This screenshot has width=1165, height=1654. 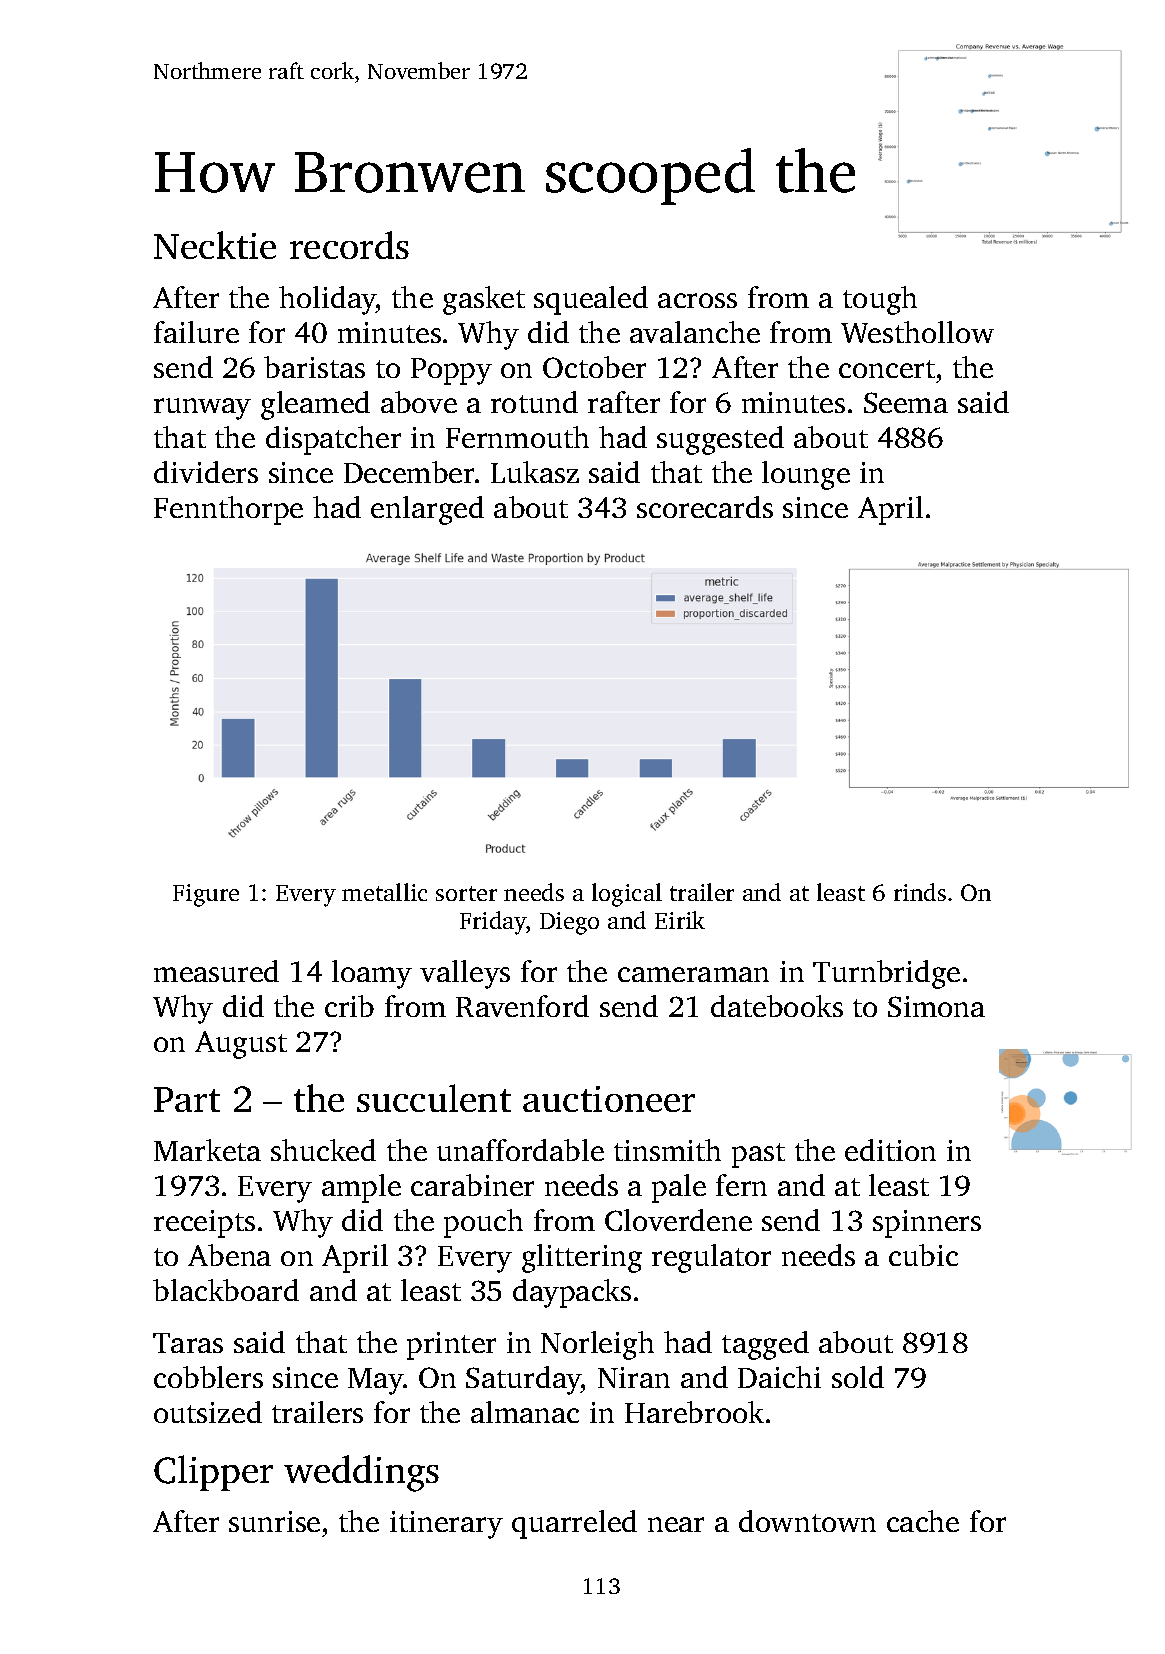 I want to click on across, so click(x=697, y=300).
